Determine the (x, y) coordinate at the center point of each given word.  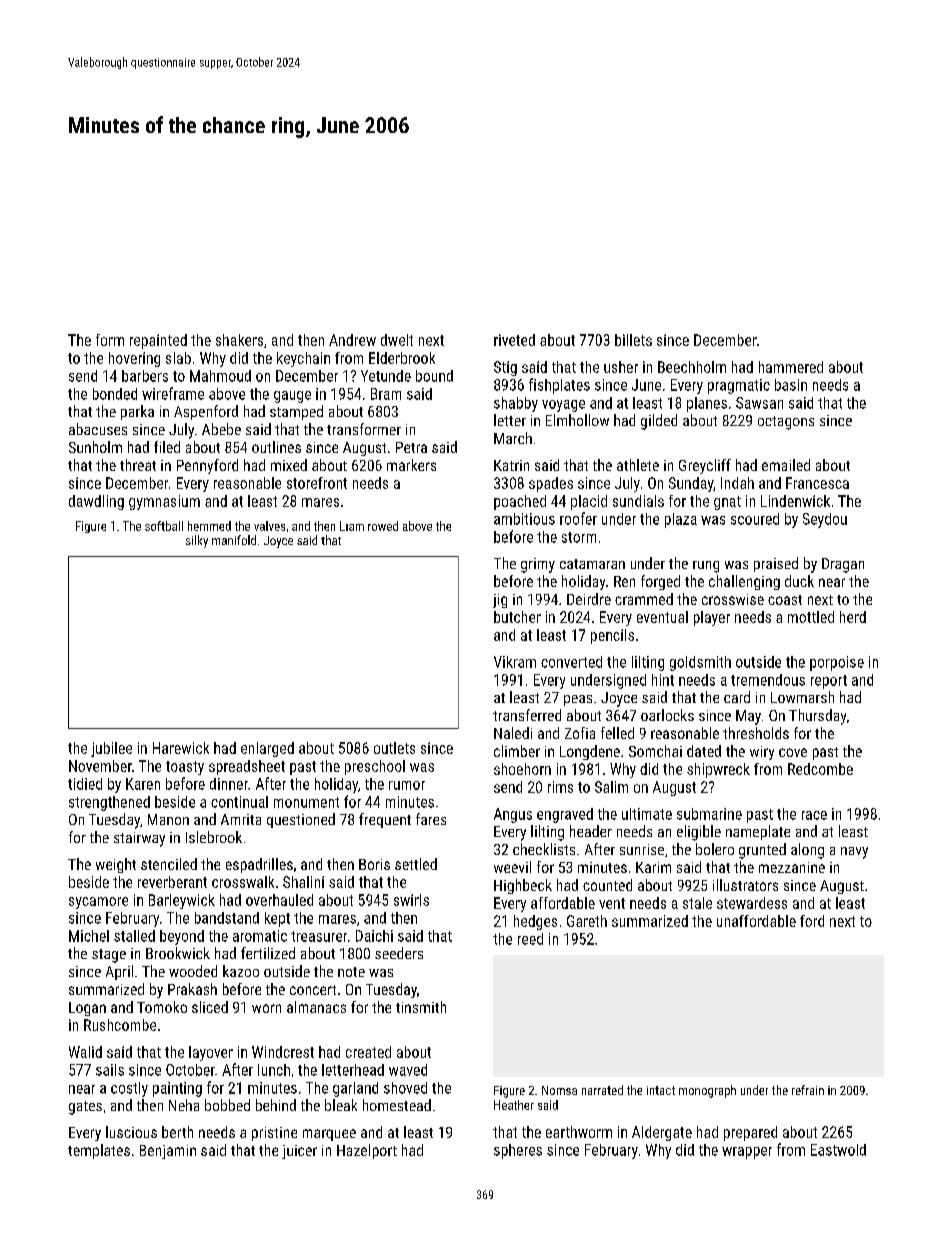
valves (269, 526)
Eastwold (838, 1150)
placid (589, 502)
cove (793, 752)
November (100, 766)
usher (621, 367)
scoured (755, 519)
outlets (394, 748)
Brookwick (178, 953)
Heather (514, 1105)
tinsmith (421, 1007)
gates (85, 1108)
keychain (303, 359)
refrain (808, 1090)
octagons (786, 423)
